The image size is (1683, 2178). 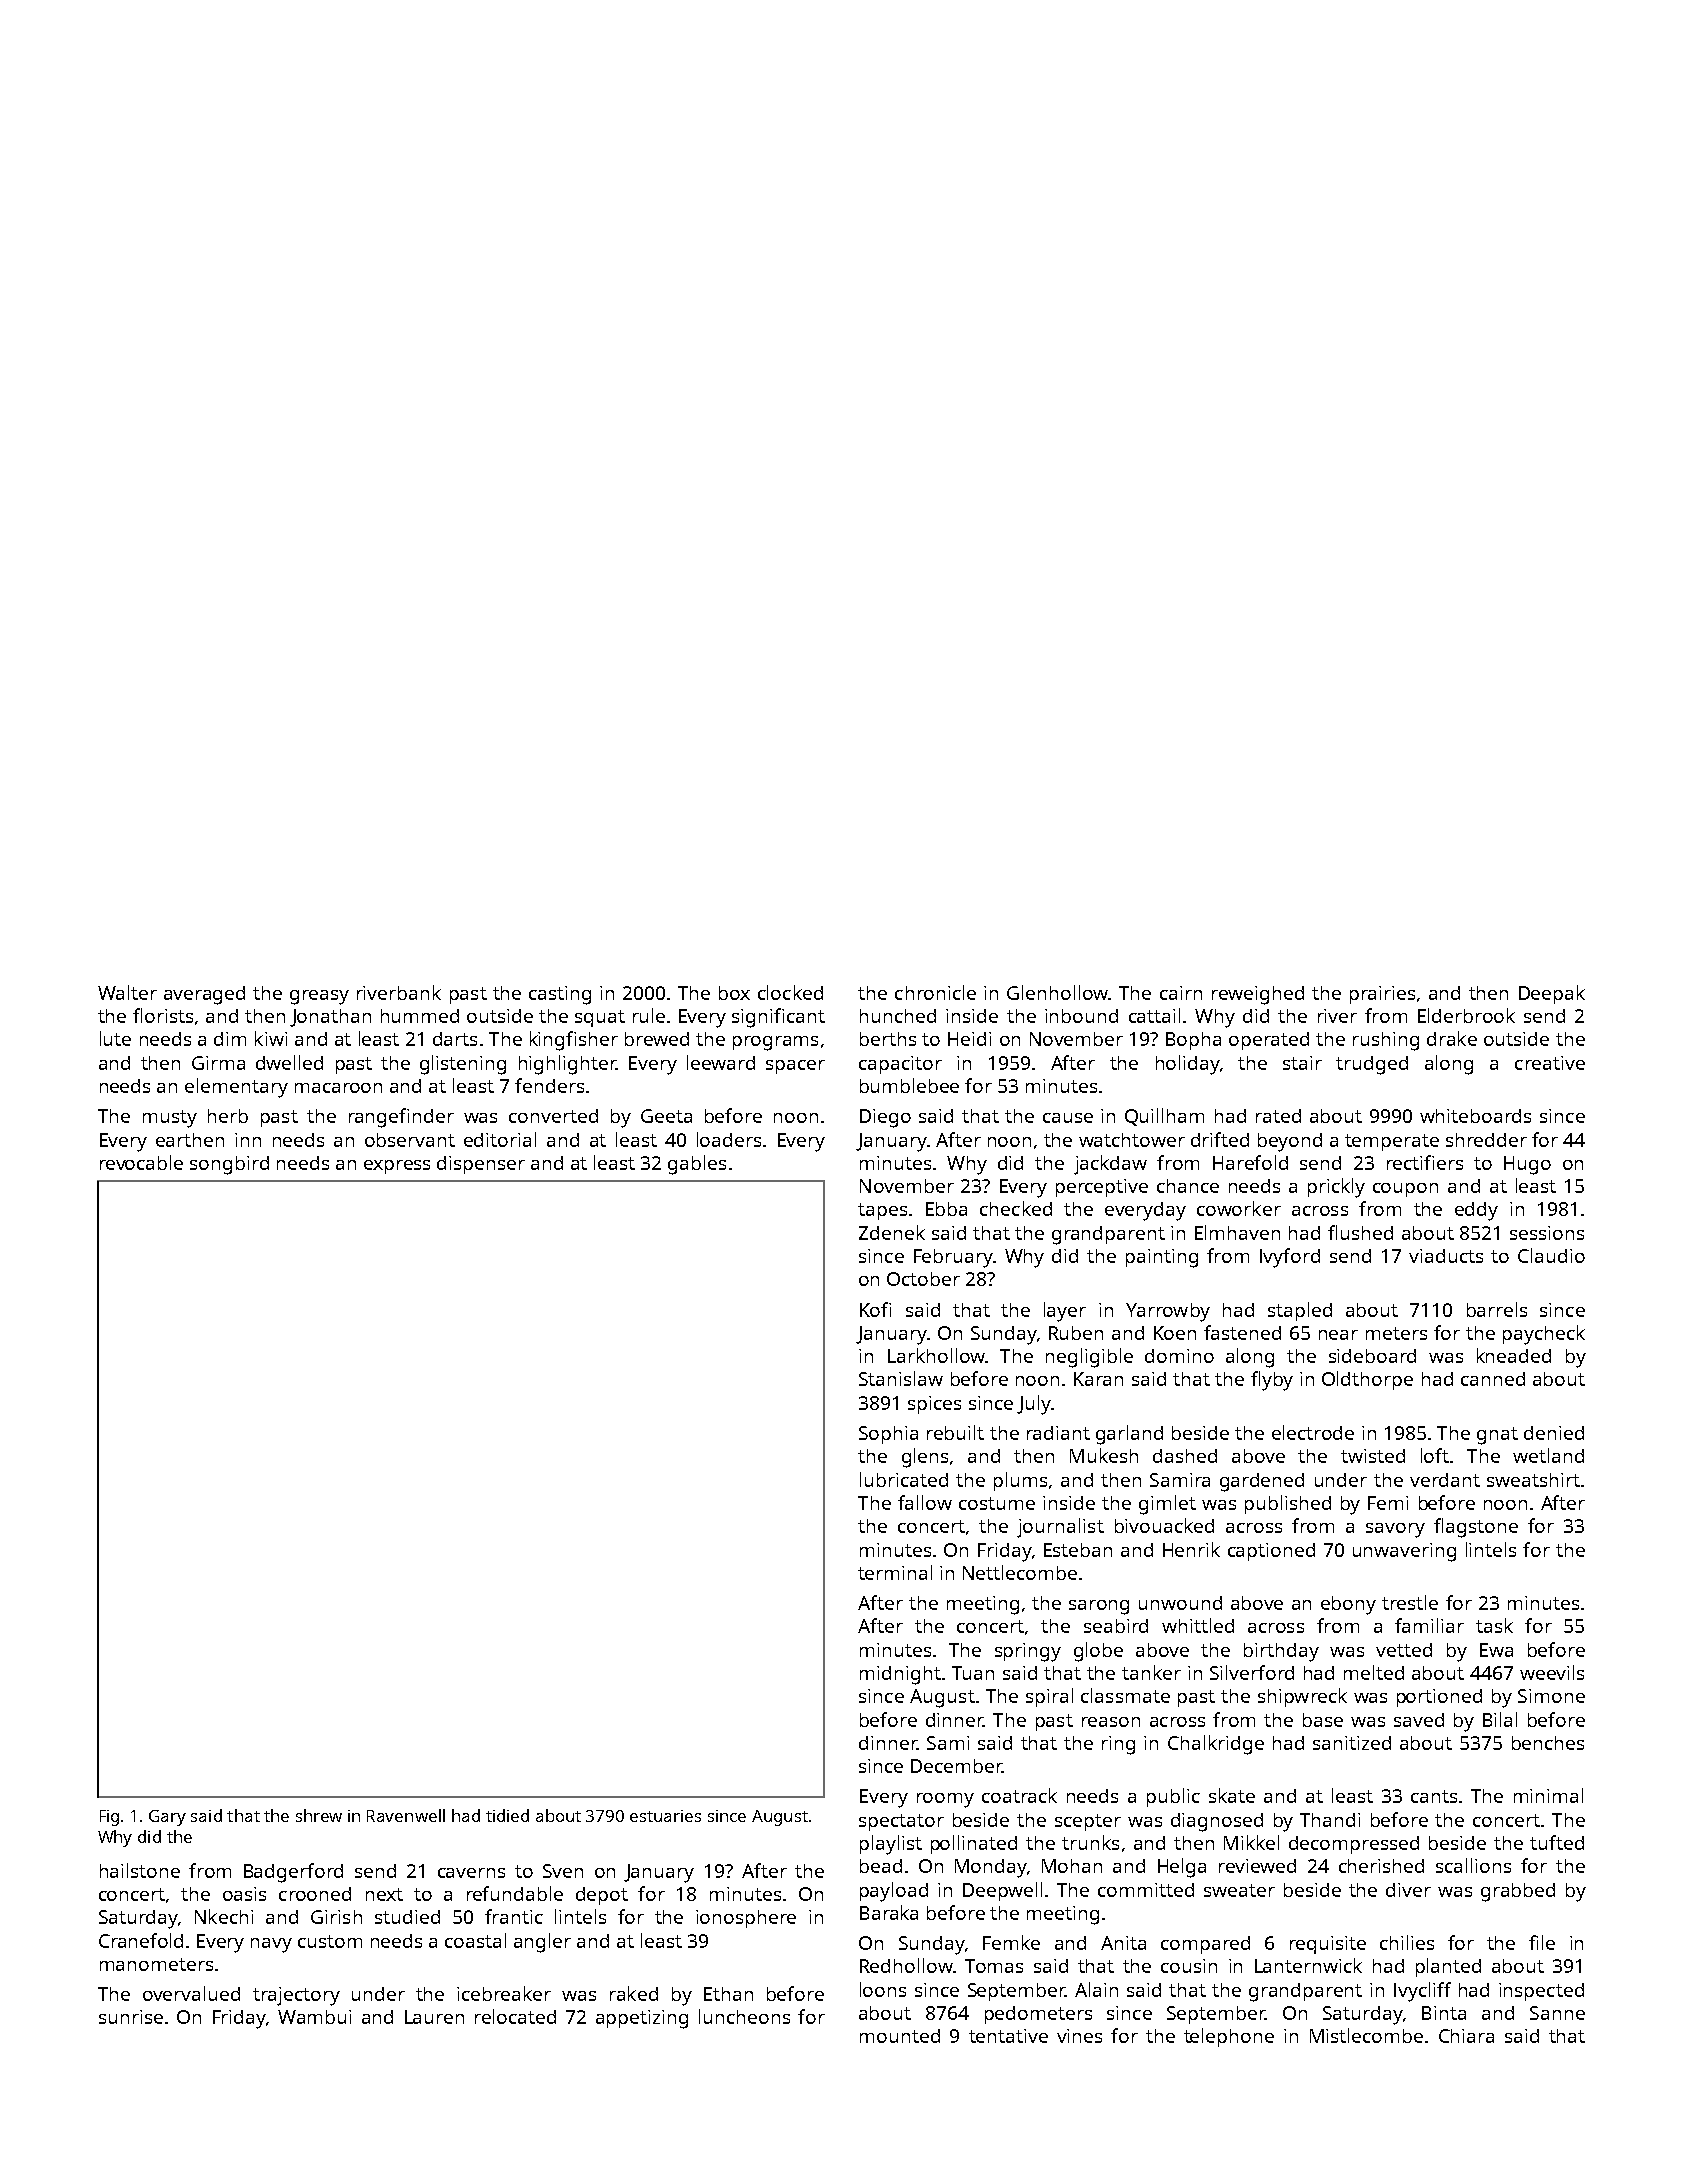 What do you see at coordinates (923, 1279) in the screenshot?
I see `October` at bounding box center [923, 1279].
